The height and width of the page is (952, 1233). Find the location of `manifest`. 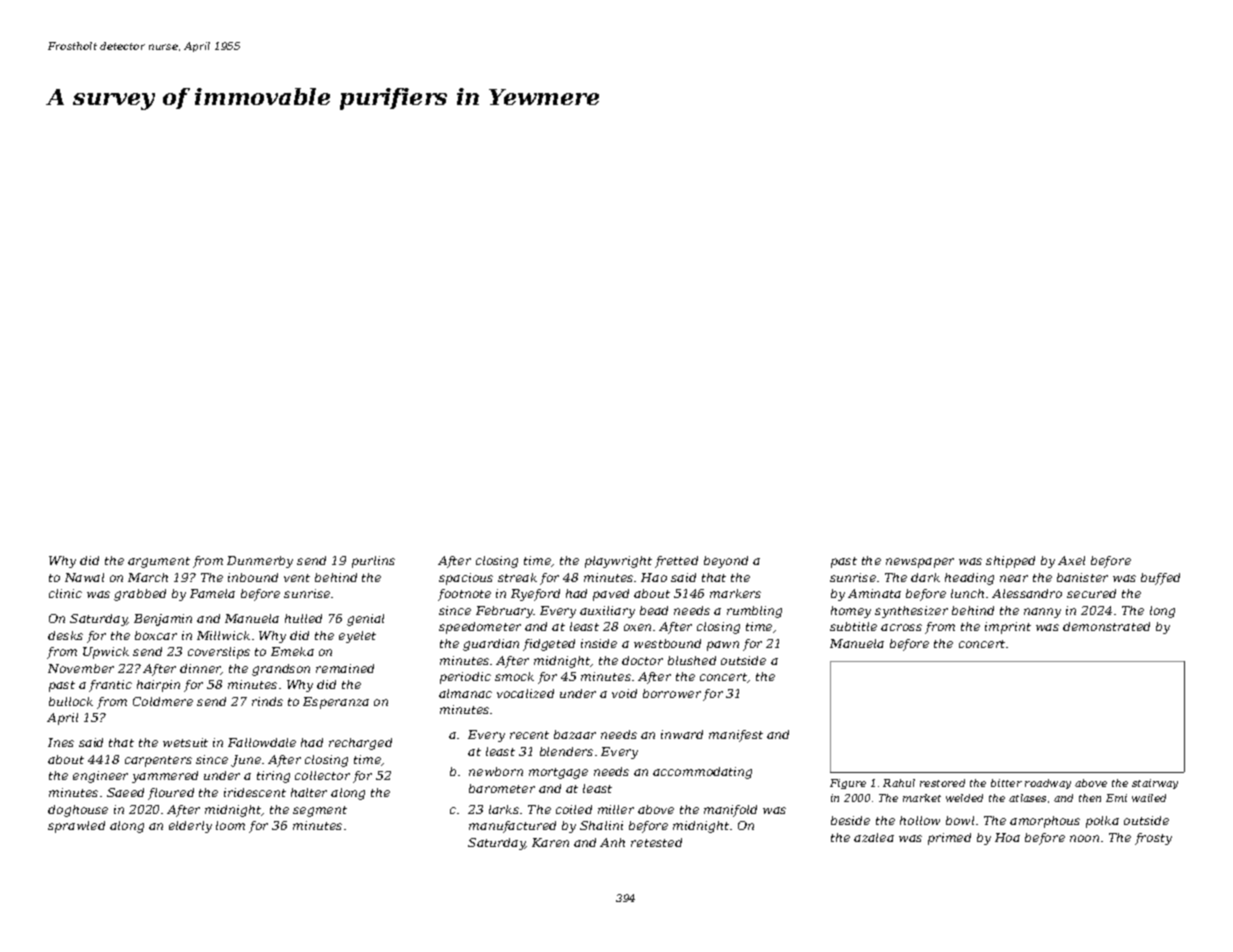

manifest is located at coordinates (736, 736).
